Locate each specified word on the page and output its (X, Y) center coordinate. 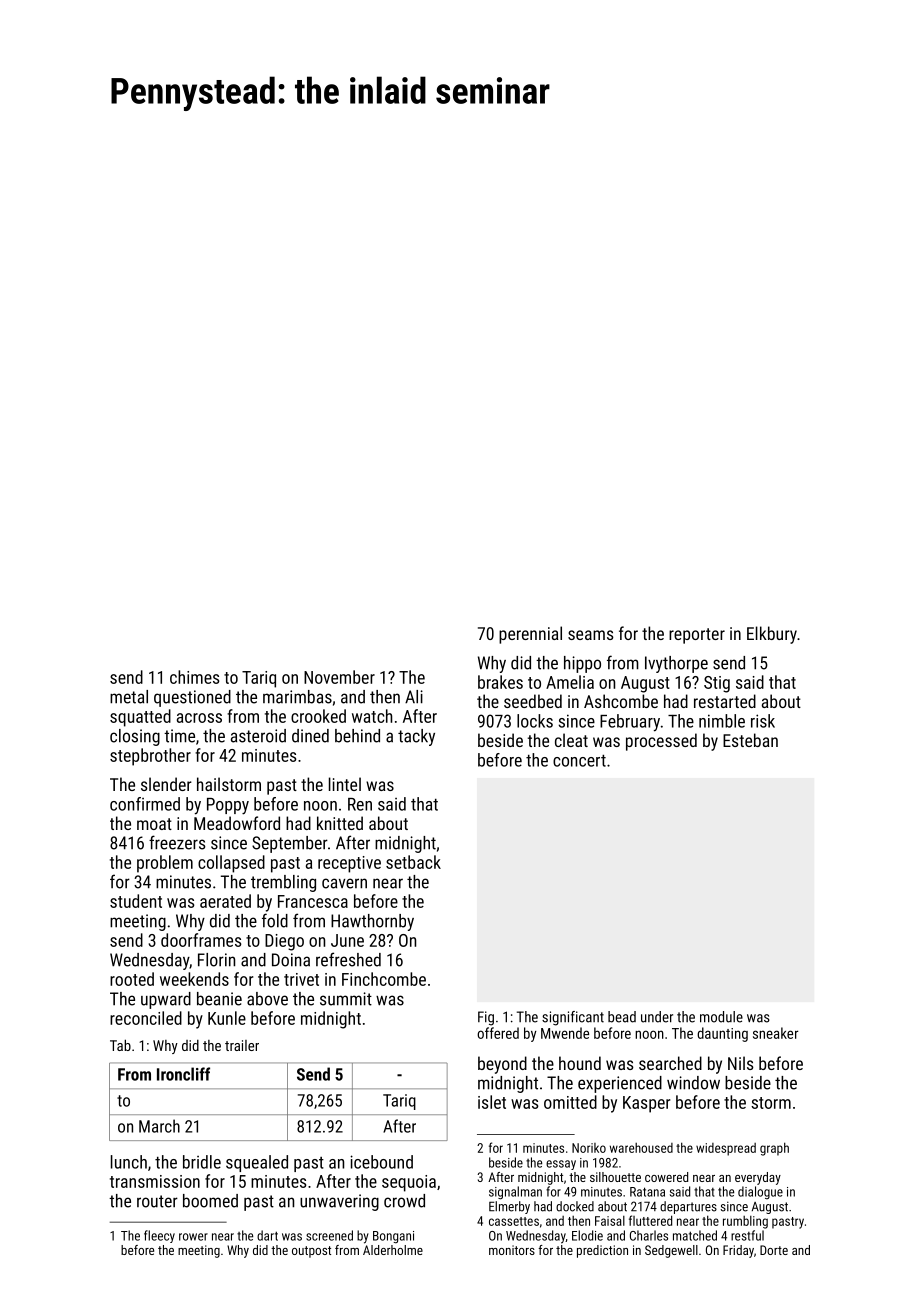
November (339, 677)
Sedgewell (671, 1251)
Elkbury (772, 635)
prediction (602, 1251)
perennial (530, 635)
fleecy (159, 1236)
